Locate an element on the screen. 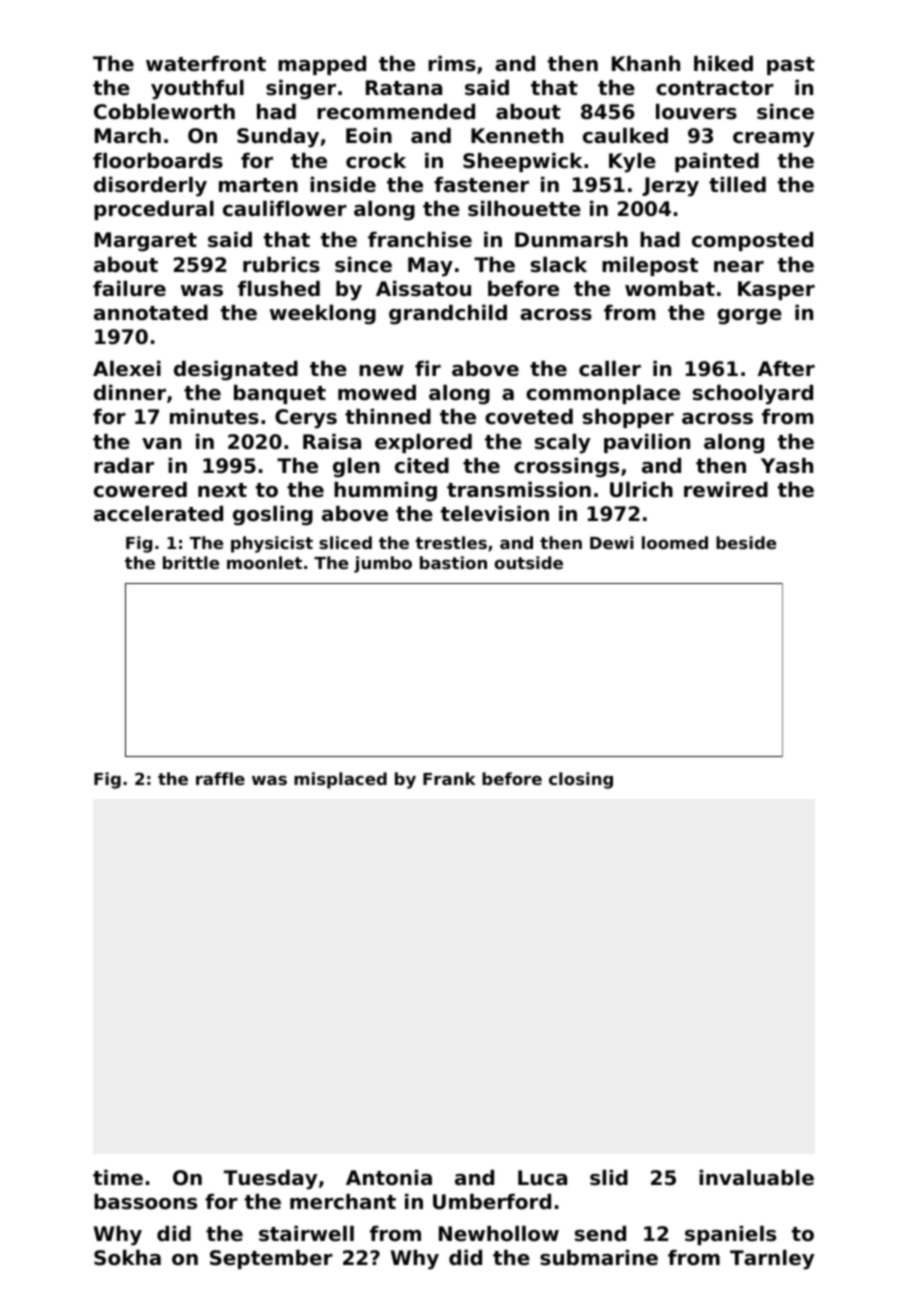 Image resolution: width=908 pixels, height=1316 pixels. Kasper is located at coordinates (776, 290).
